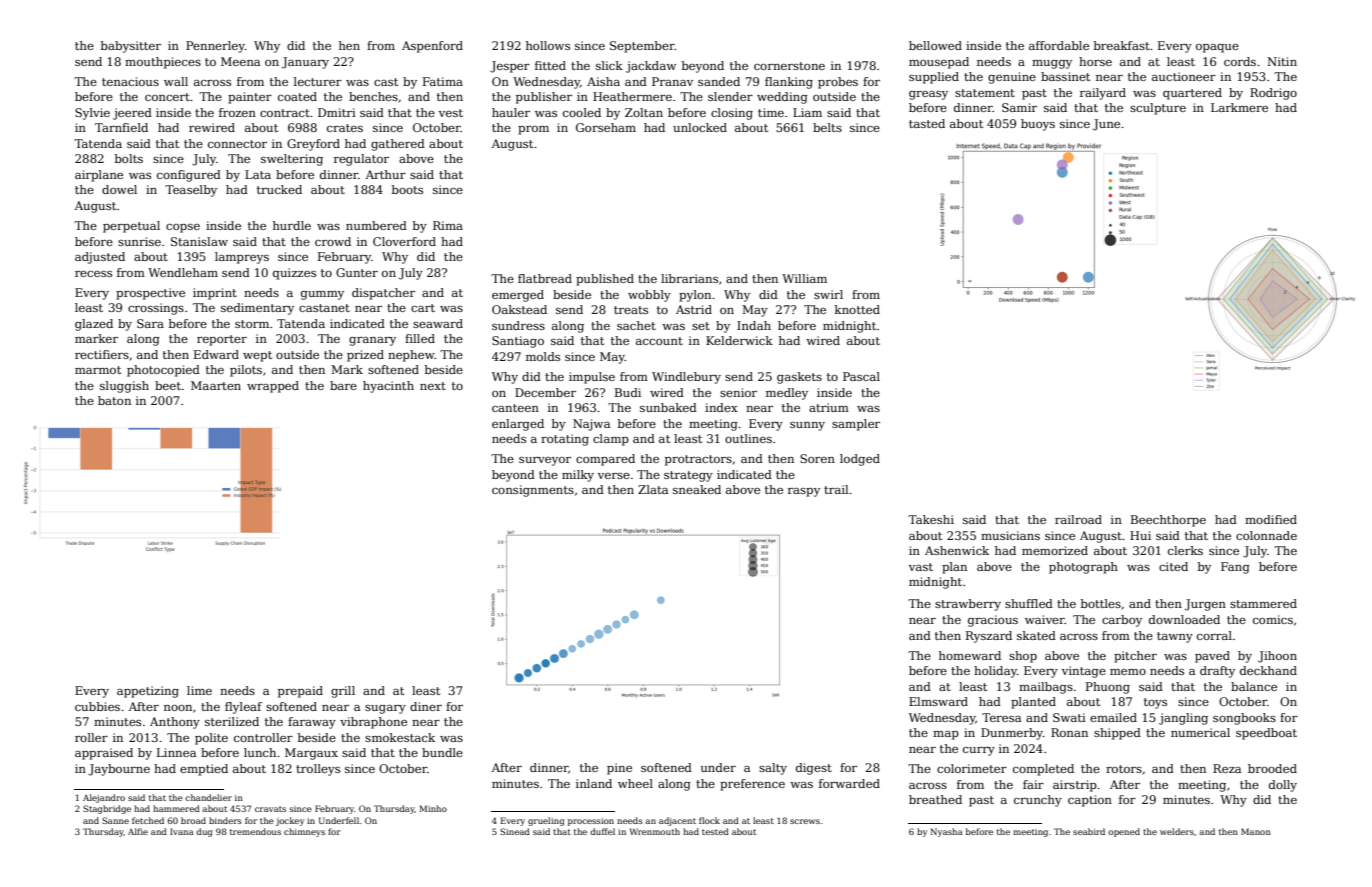 Image resolution: width=1372 pixels, height=887 pixels. I want to click on Nyasha, so click(946, 832).
